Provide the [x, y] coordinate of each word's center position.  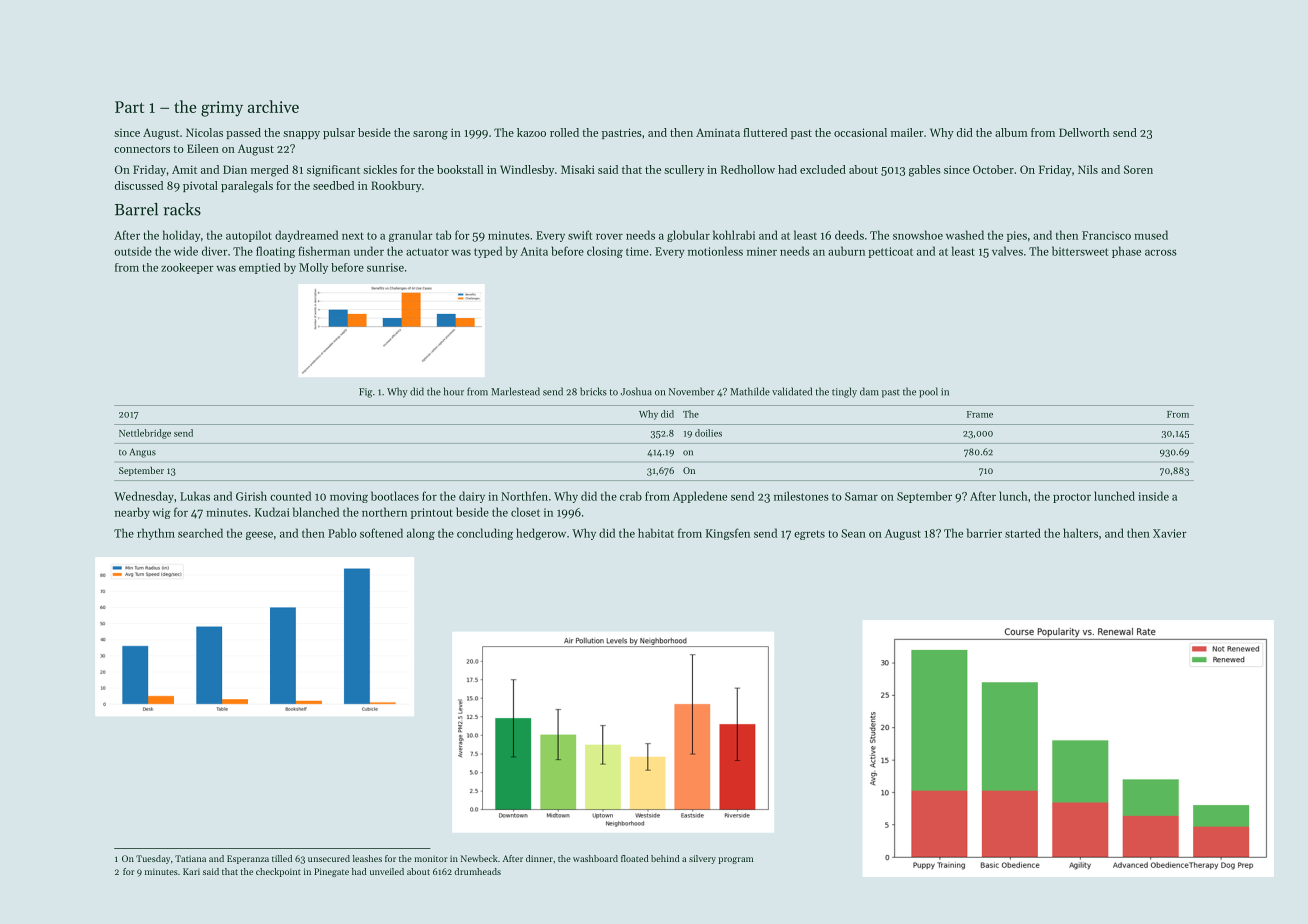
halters [1080, 533]
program [735, 860]
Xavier [1170, 533]
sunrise [385, 267]
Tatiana [190, 858]
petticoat [890, 252]
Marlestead [515, 391]
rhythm [156, 534]
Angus [143, 453]
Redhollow [748, 169]
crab [631, 496]
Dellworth [1084, 132]
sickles [380, 169]
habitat [656, 533]
